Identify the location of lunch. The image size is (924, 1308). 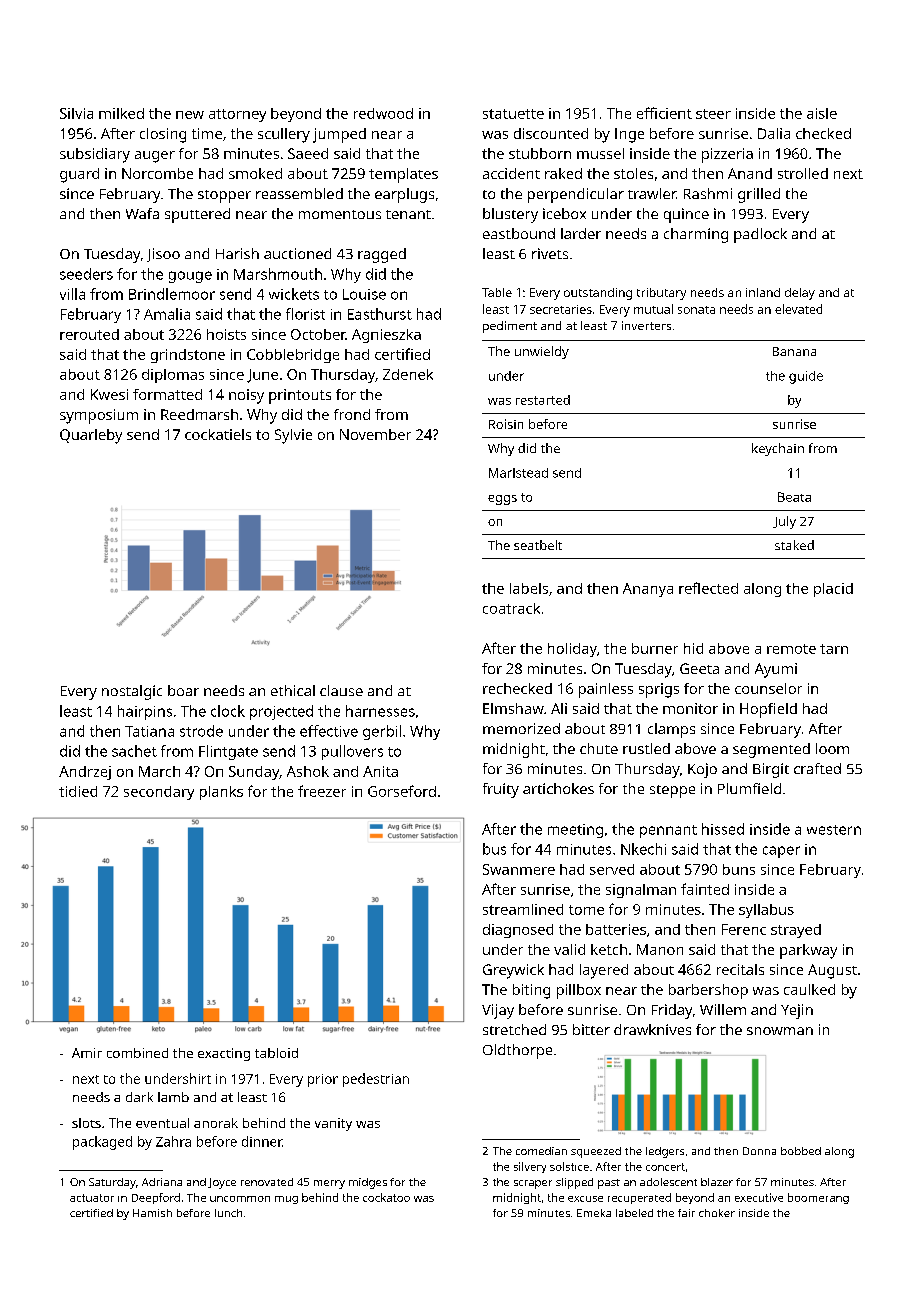
(228, 1213).
